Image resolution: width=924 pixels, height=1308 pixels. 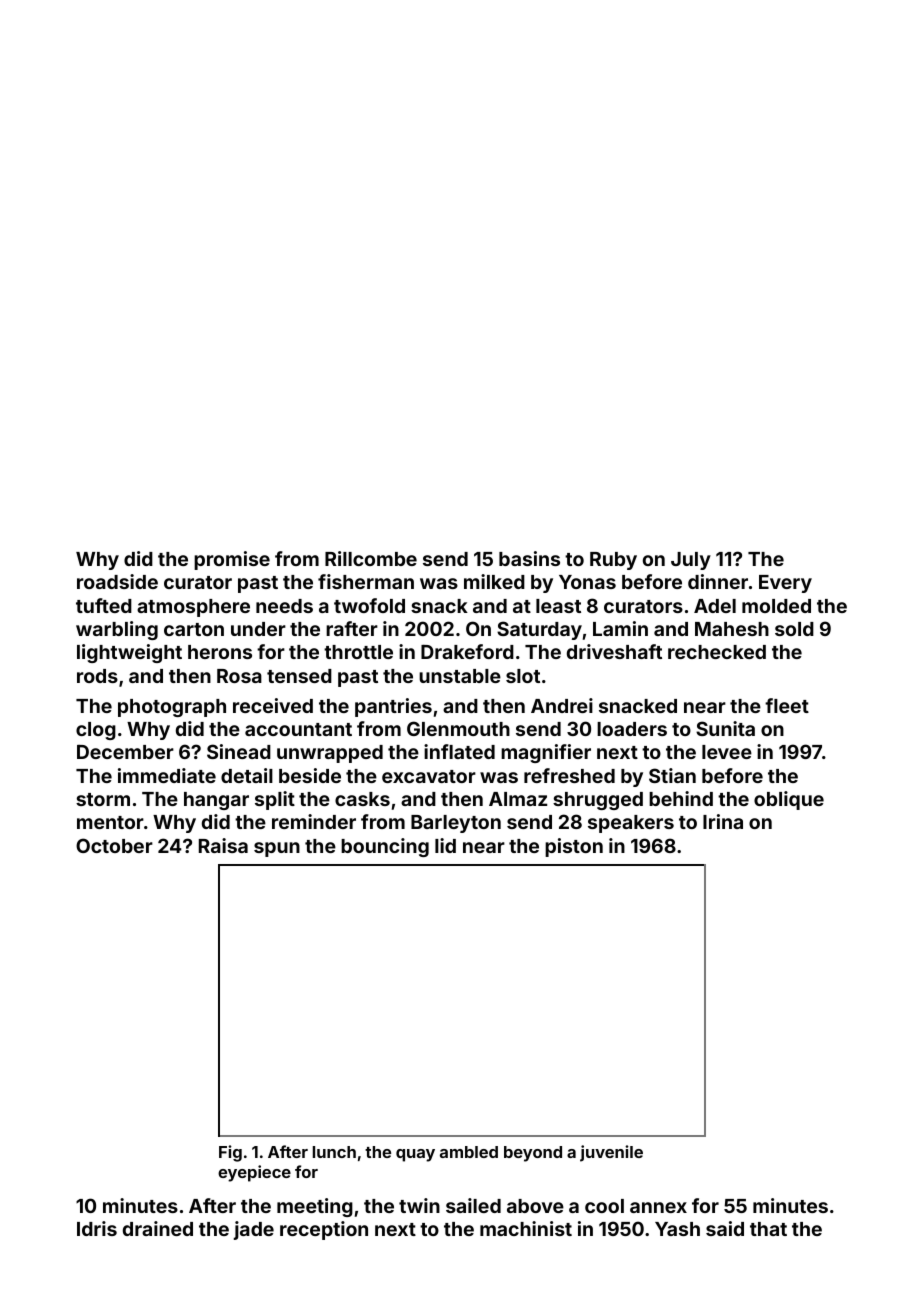 What do you see at coordinates (672, 775) in the page?
I see `Stian` at bounding box center [672, 775].
